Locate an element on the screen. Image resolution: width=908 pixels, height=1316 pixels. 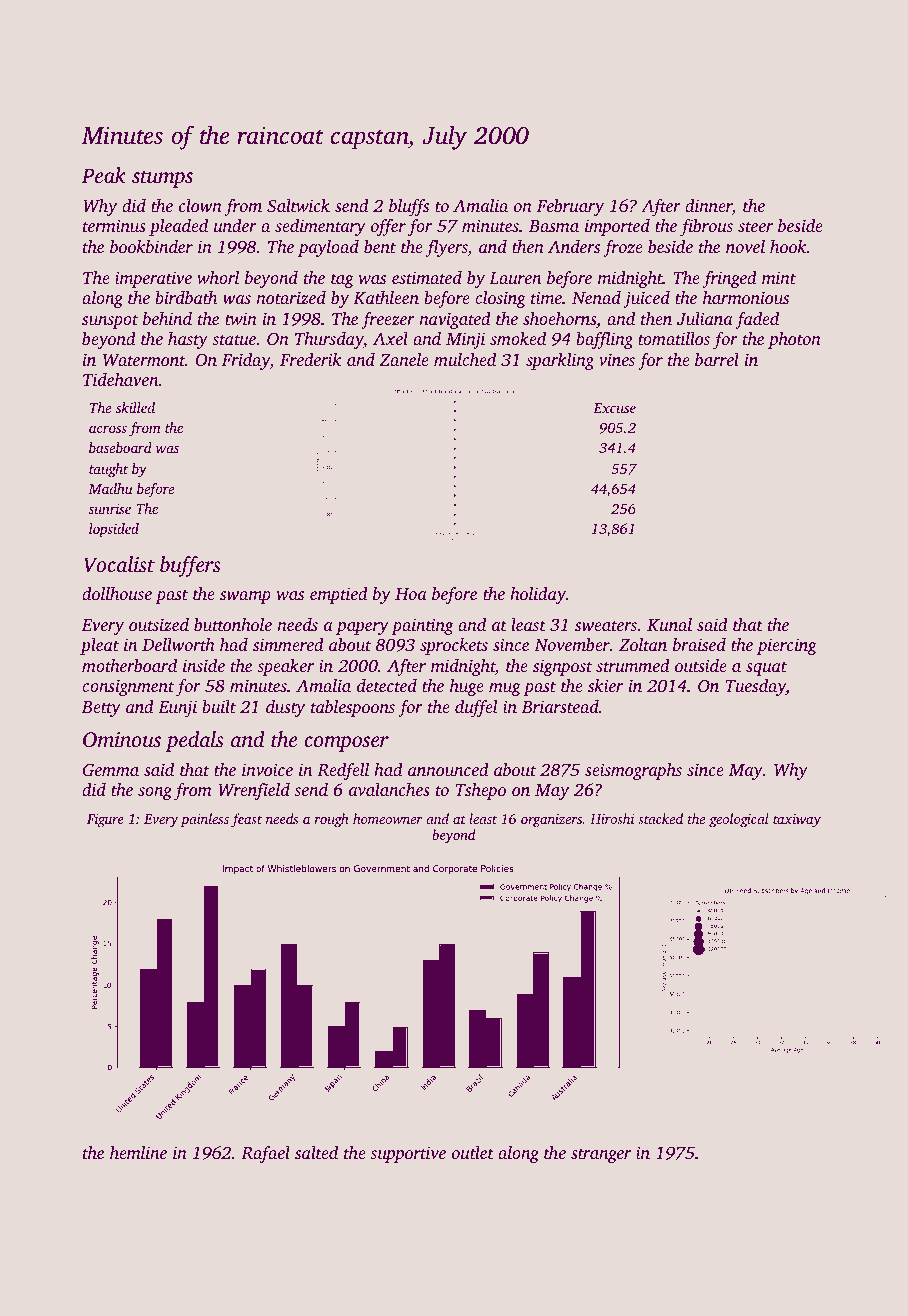
outlet is located at coordinates (473, 1152).
